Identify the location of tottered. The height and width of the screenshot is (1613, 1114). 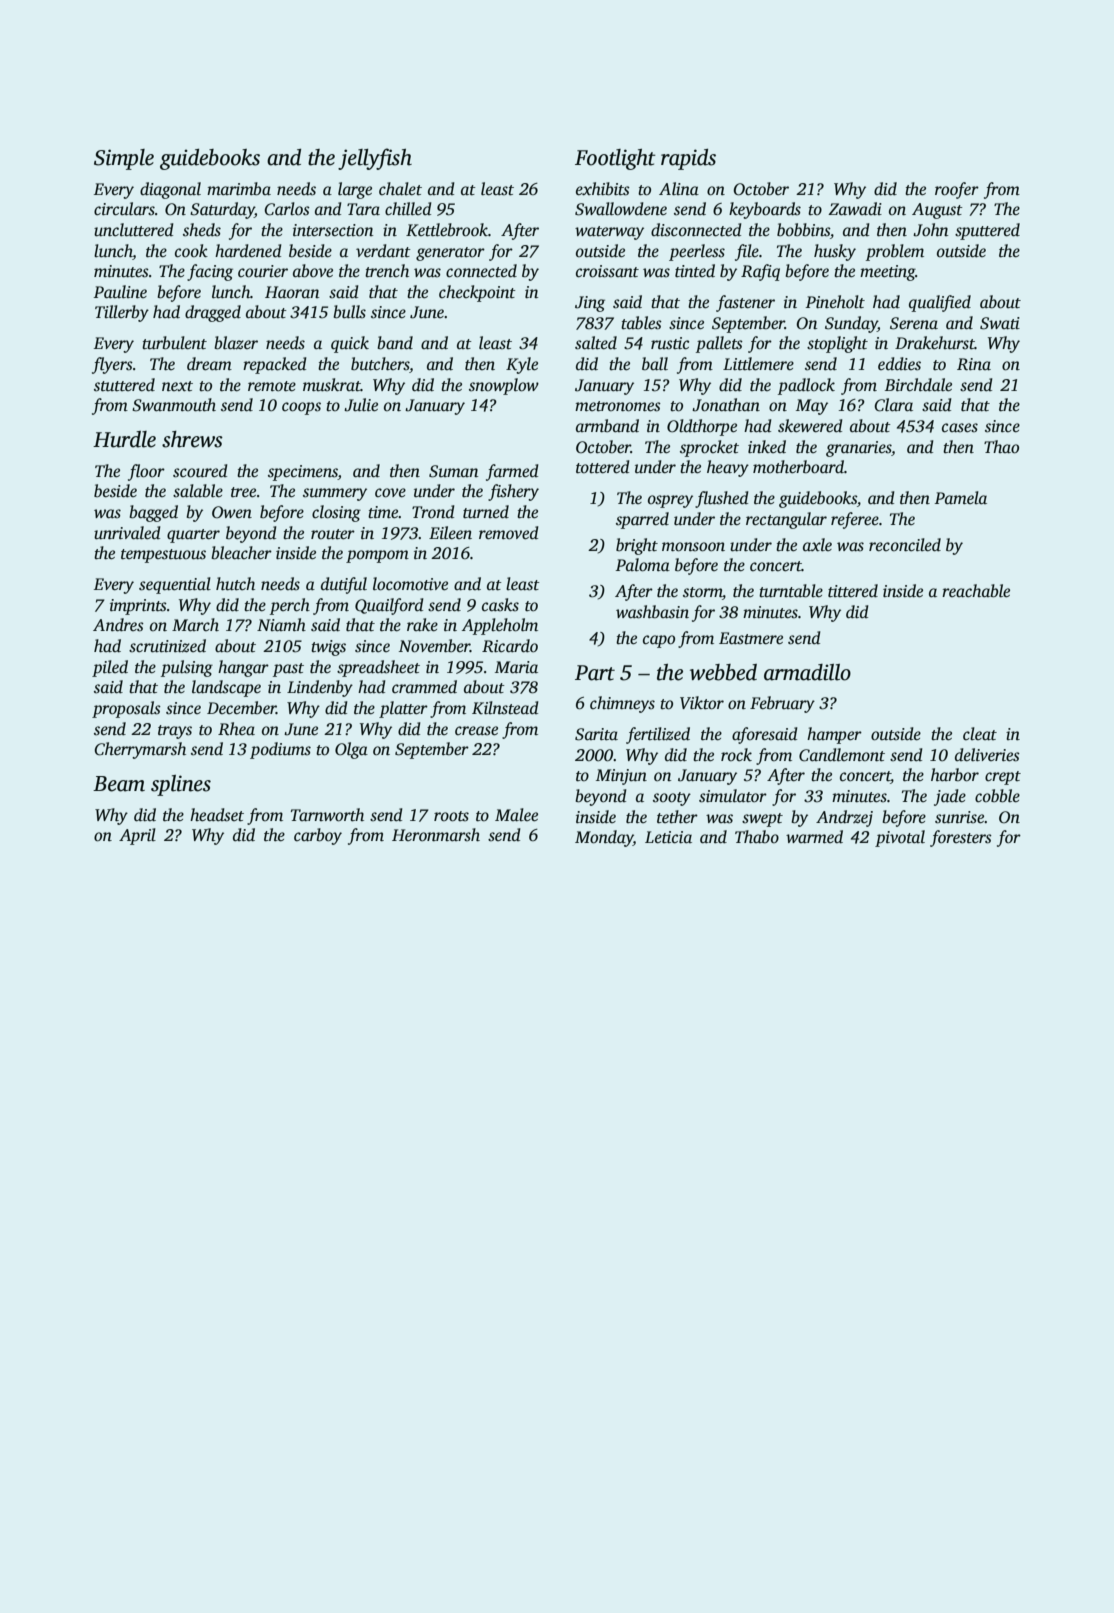
(603, 467).
